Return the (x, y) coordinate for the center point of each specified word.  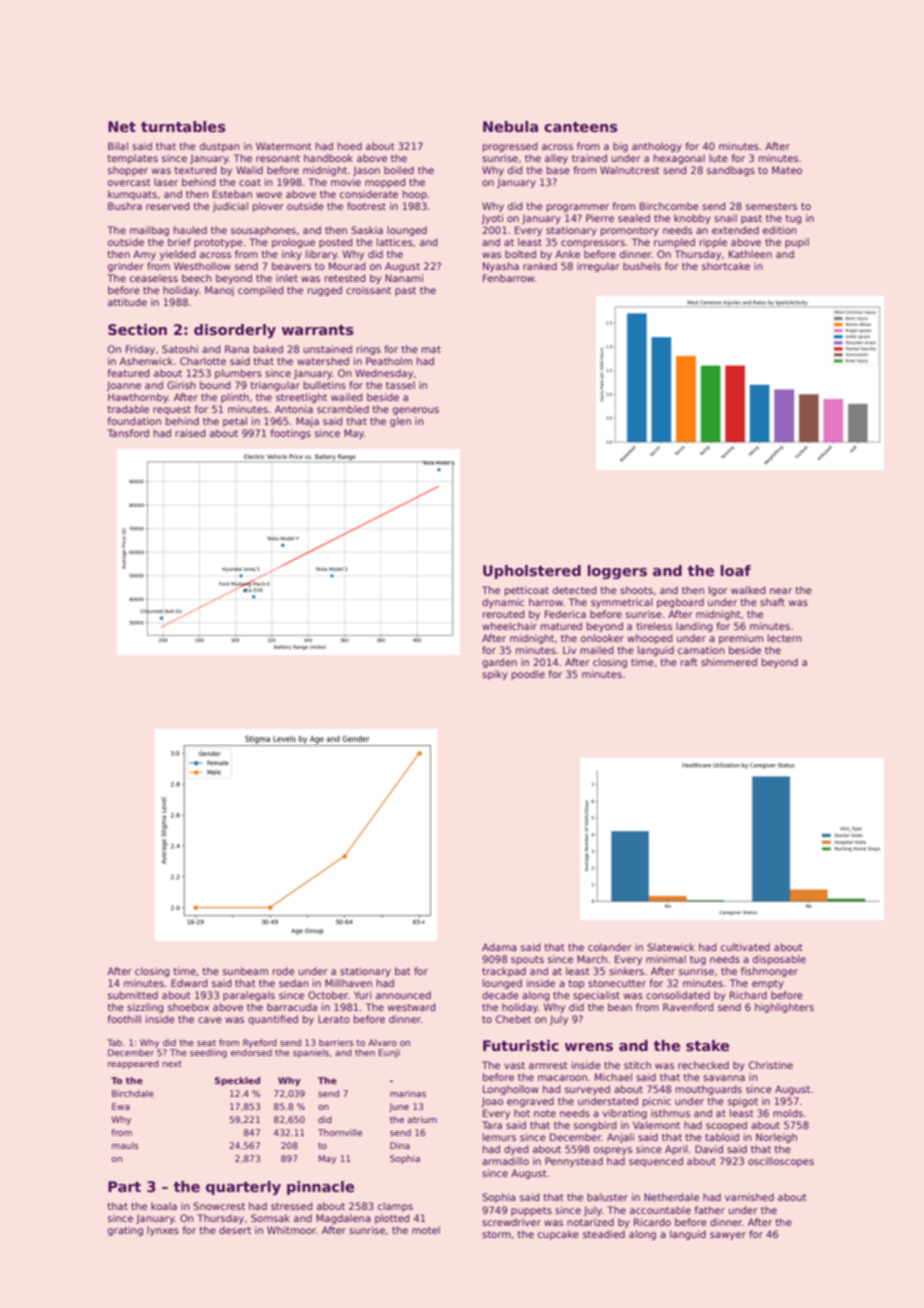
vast (514, 1065)
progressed (510, 147)
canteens (581, 127)
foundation (134, 421)
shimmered (729, 662)
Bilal (118, 146)
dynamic (503, 603)
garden (499, 663)
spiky (495, 675)
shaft (772, 602)
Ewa (121, 1106)
